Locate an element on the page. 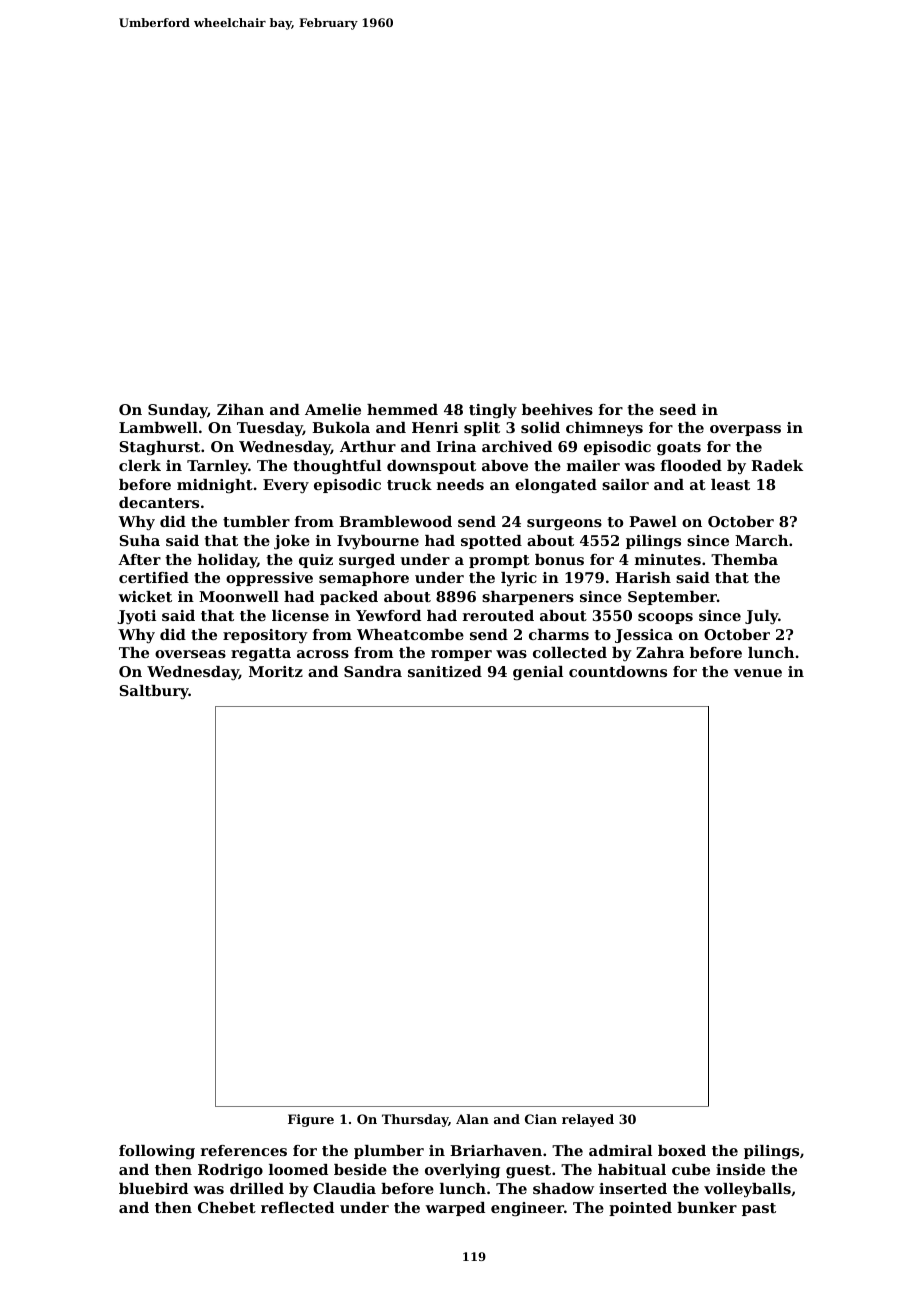 This image has height=1308, width=924. cube is located at coordinates (691, 1169).
